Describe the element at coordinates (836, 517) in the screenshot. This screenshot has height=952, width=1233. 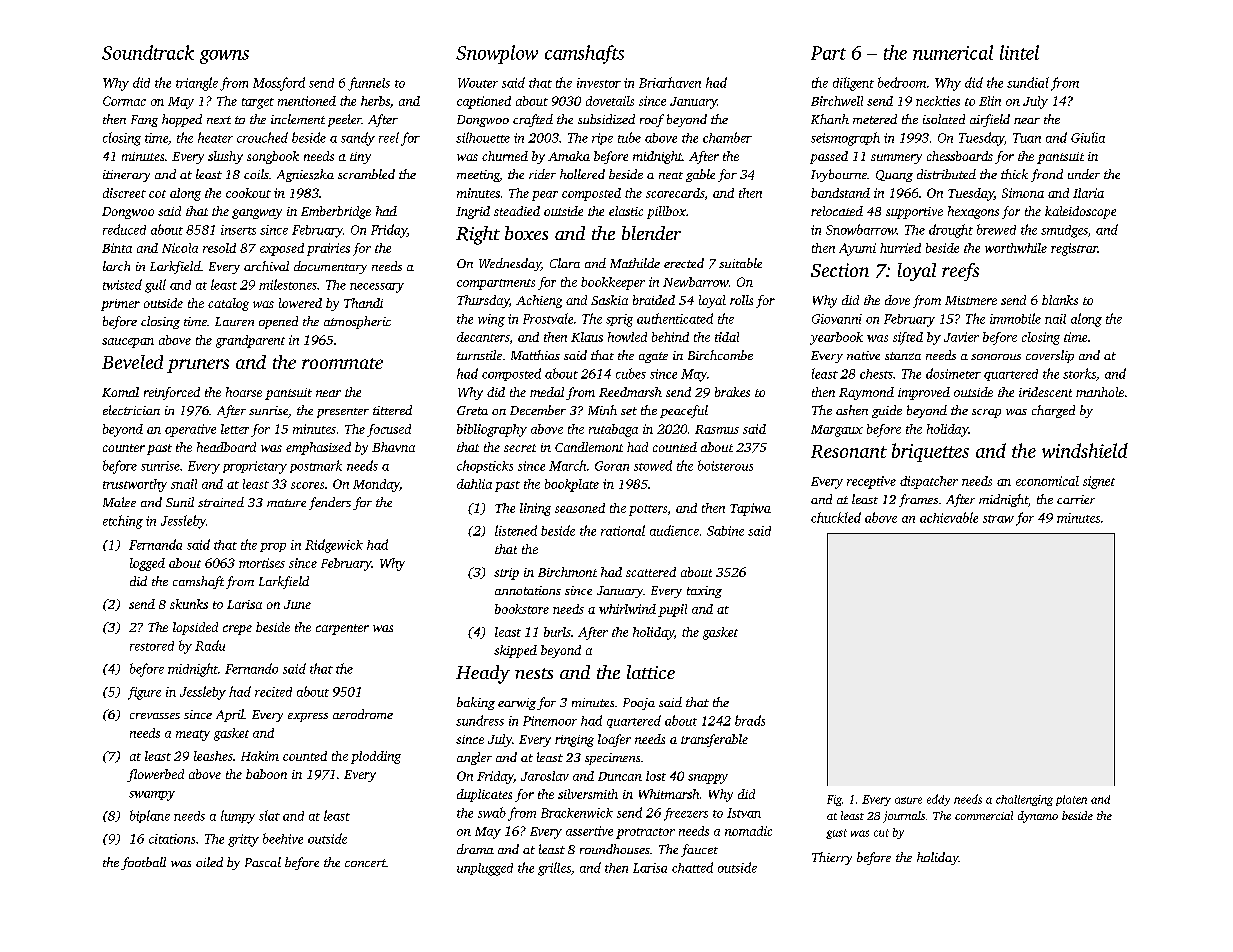
I see `chuckled` at that location.
